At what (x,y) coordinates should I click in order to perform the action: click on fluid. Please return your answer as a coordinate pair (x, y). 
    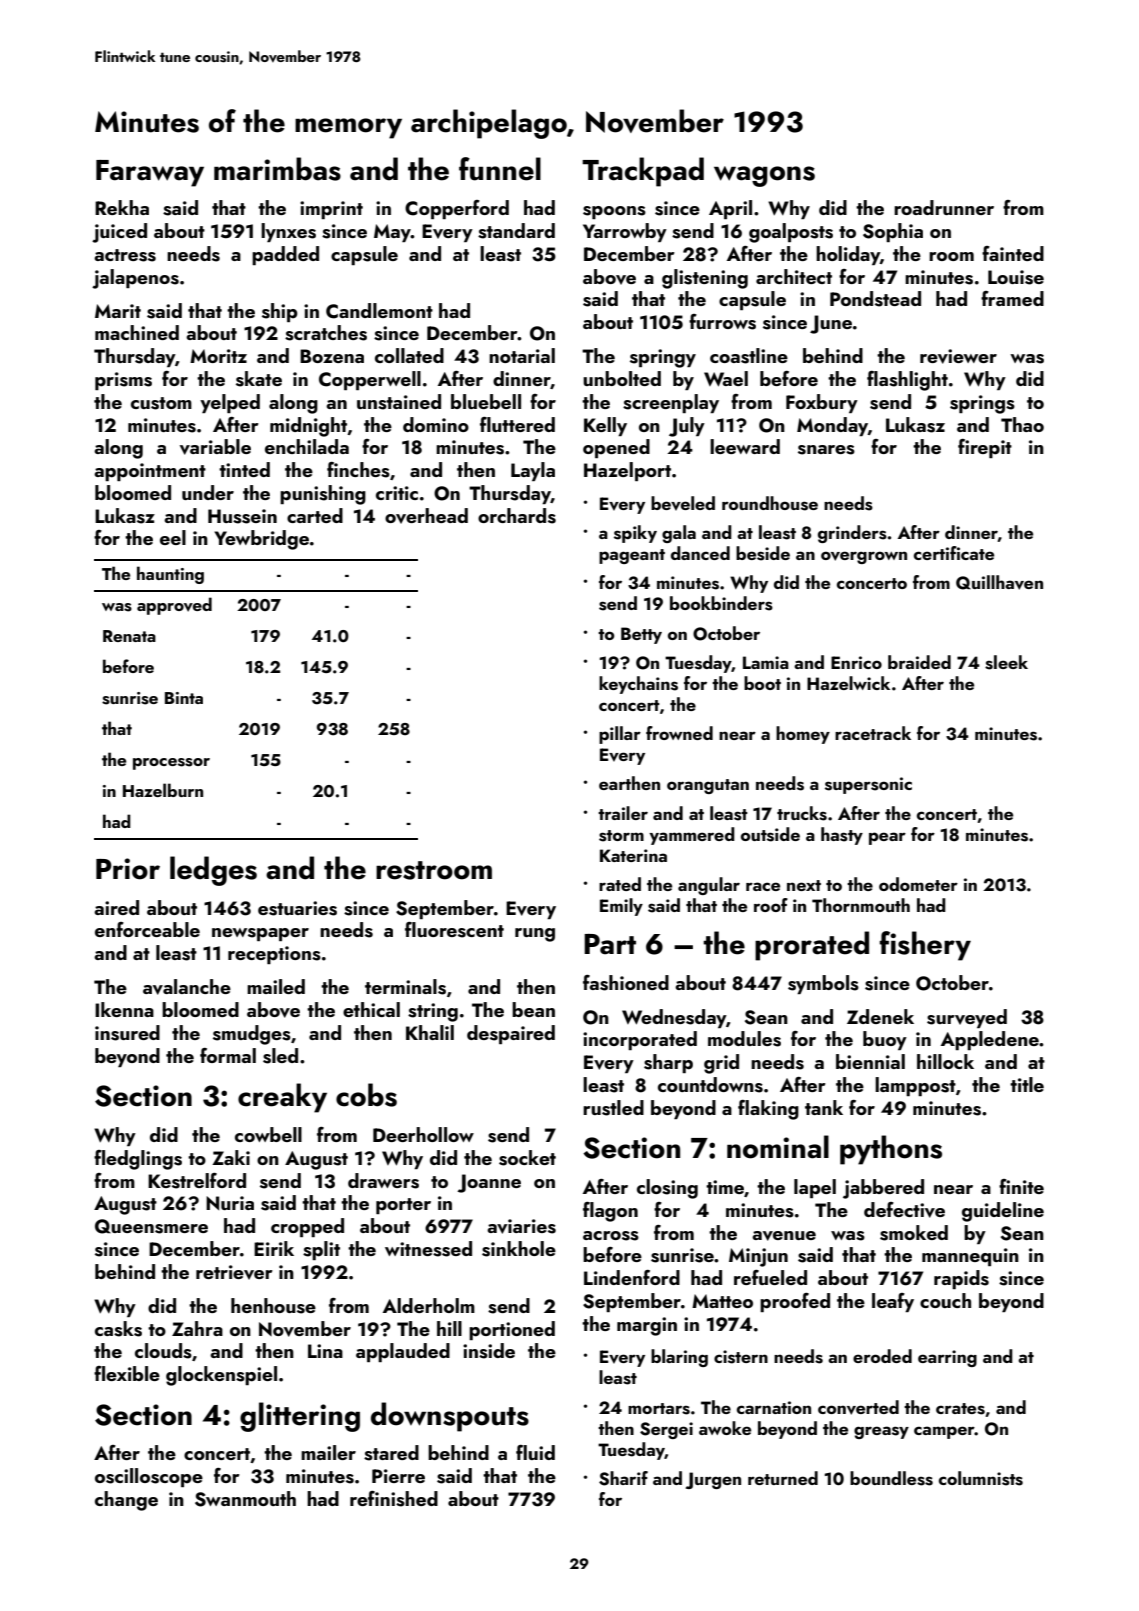
    Looking at the image, I should click on (535, 1452).
